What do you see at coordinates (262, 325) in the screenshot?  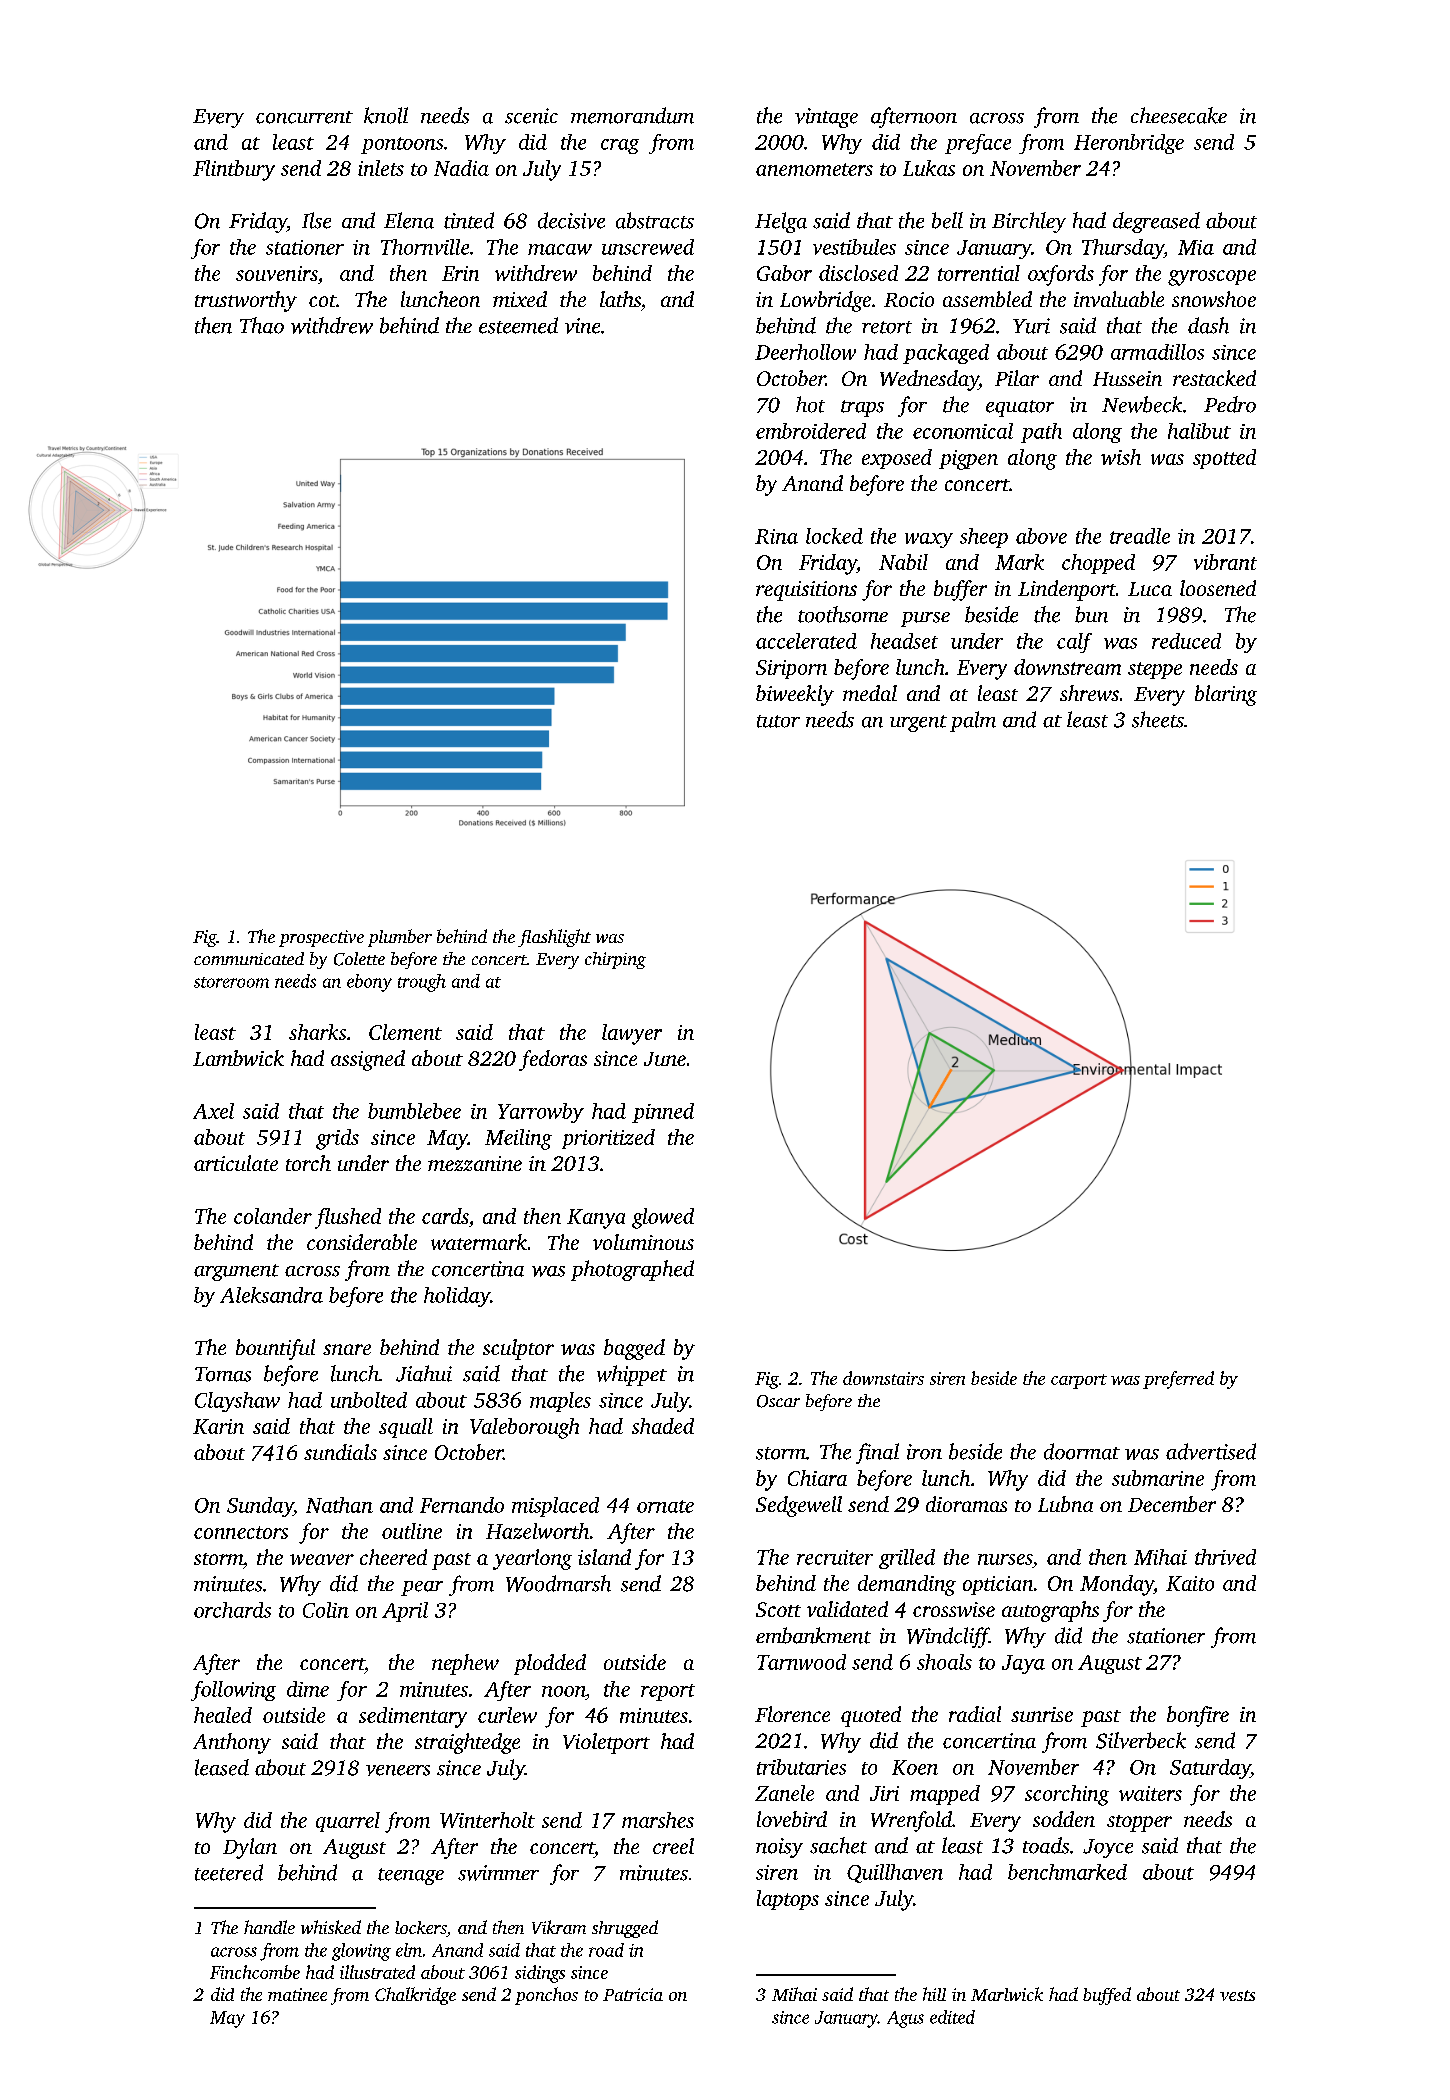 I see `Thao` at bounding box center [262, 325].
